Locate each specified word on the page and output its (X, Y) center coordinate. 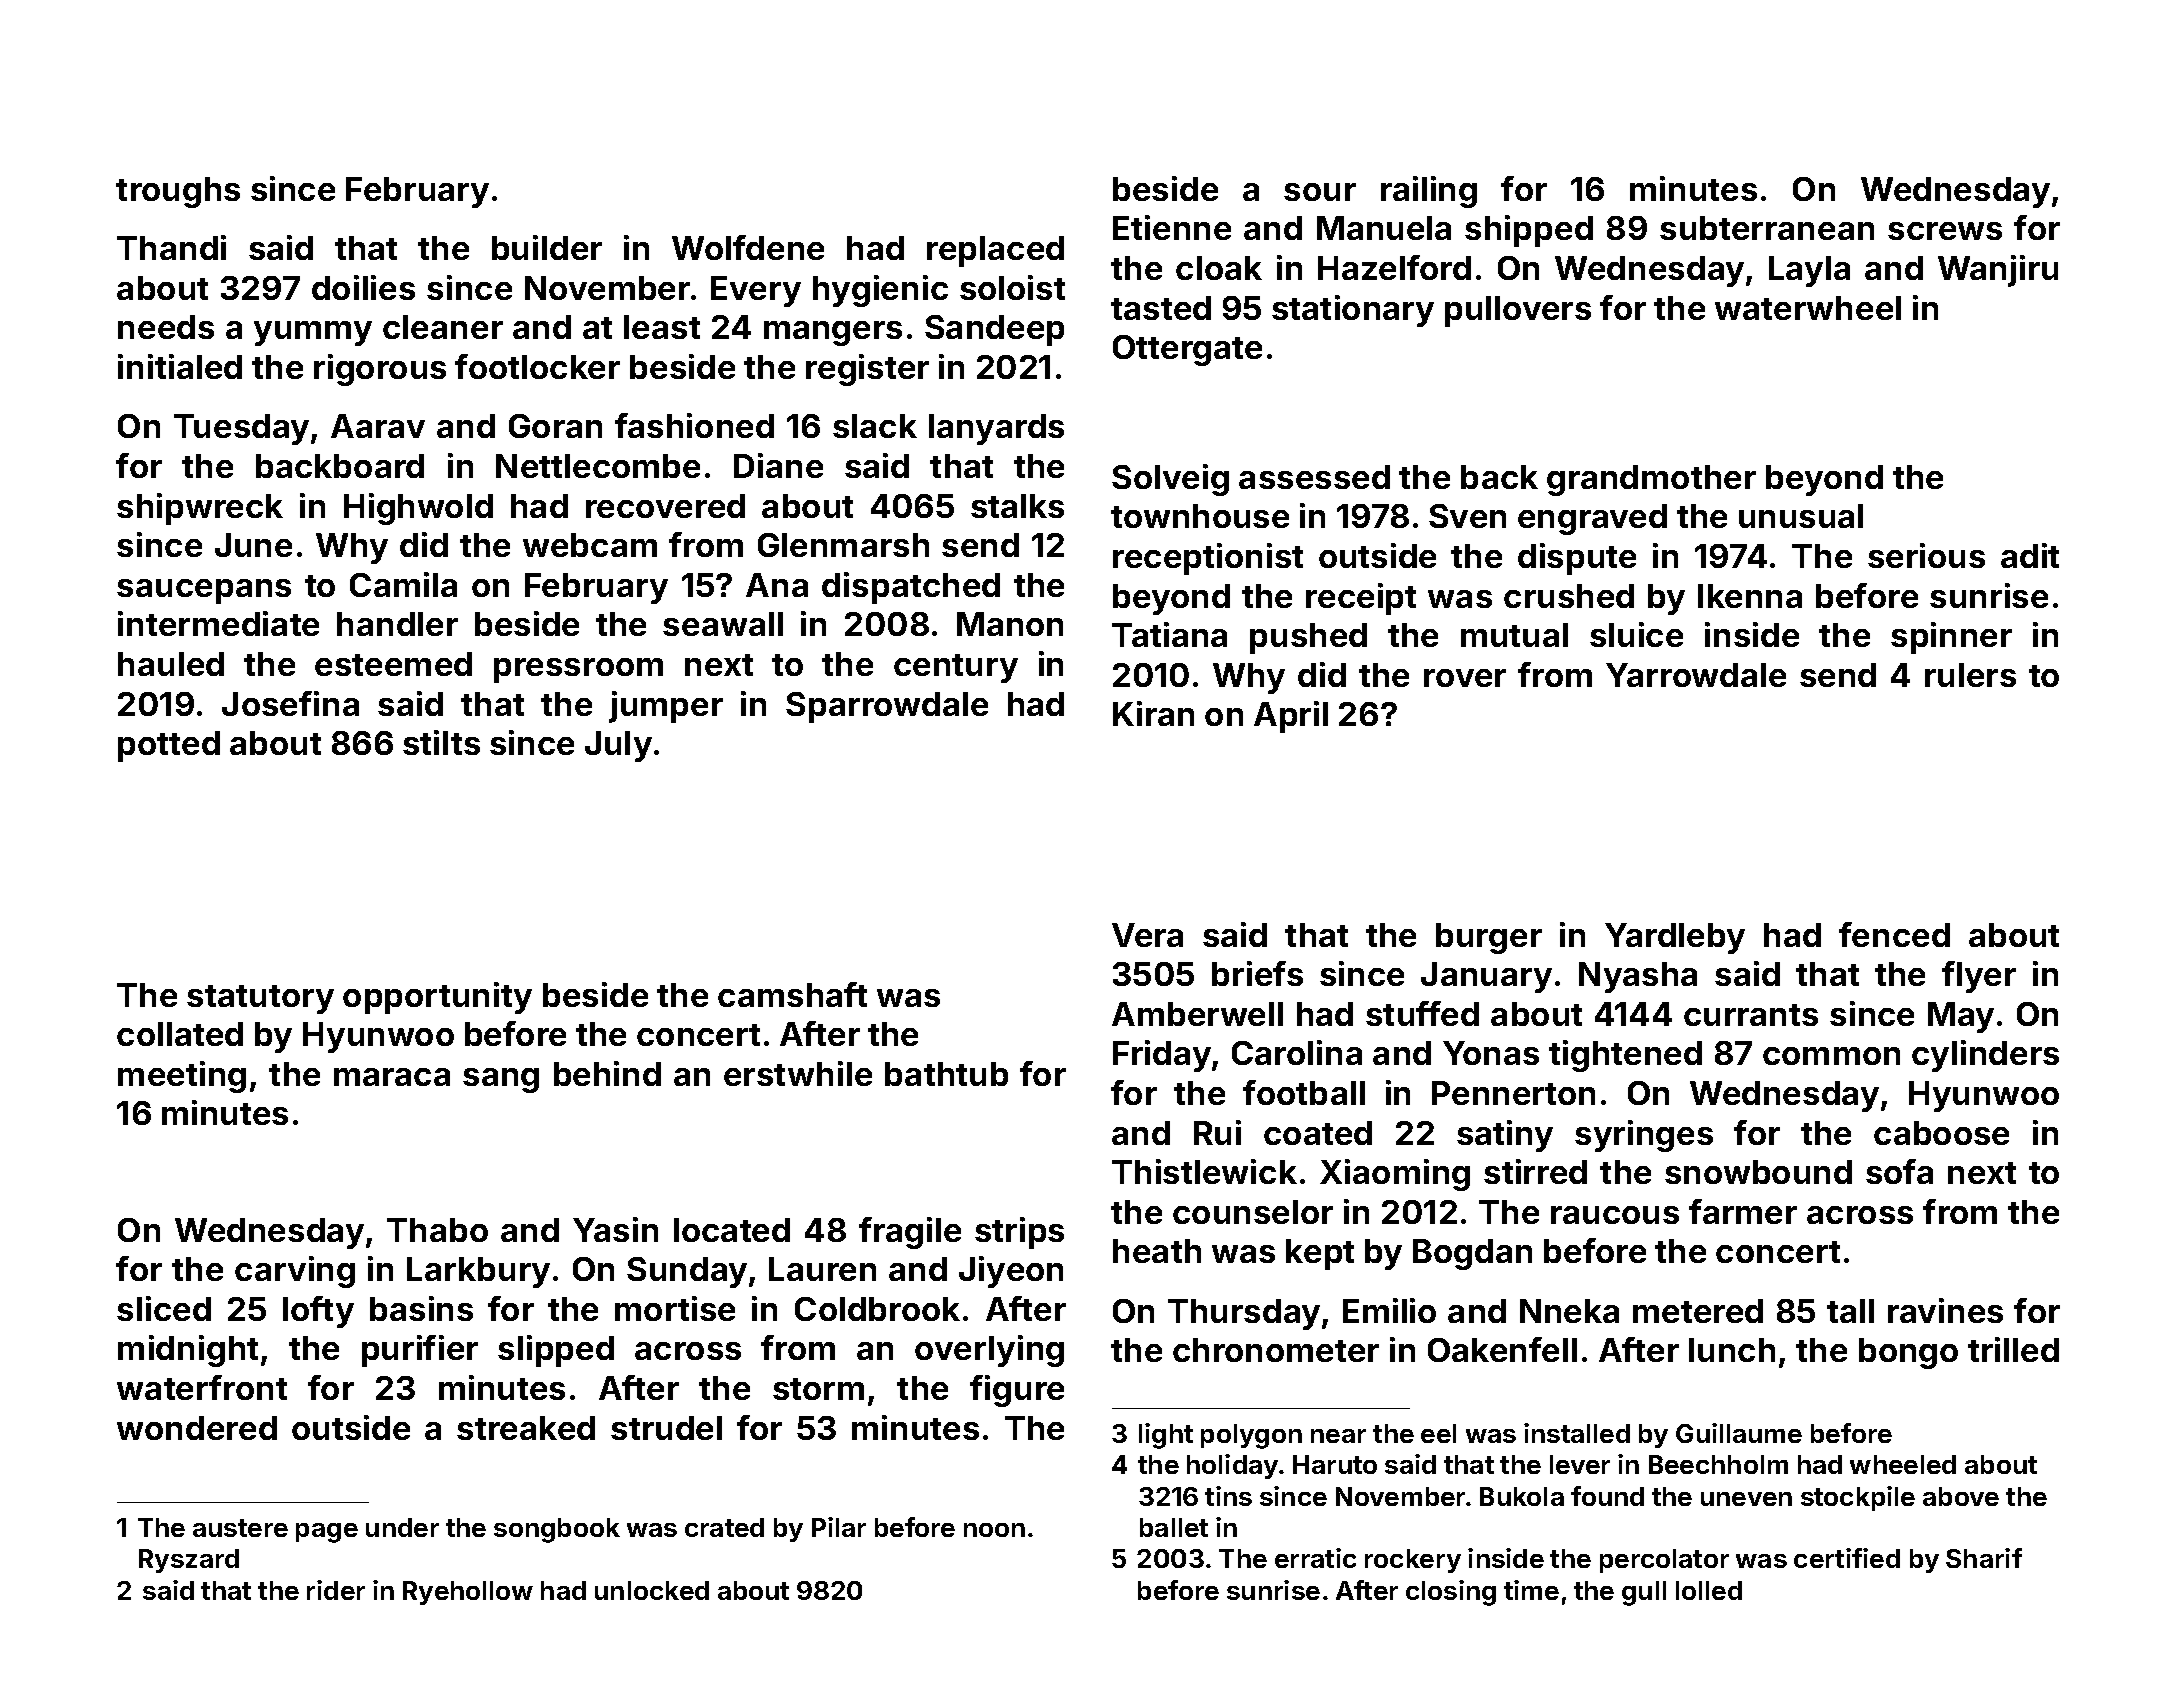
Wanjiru (1998, 271)
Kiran (1153, 713)
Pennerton (1513, 1093)
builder (547, 247)
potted (169, 746)
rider (336, 1590)
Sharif (1984, 1558)
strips (1019, 1233)
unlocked (652, 1590)
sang (501, 1080)
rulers (1970, 675)
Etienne (1172, 227)
